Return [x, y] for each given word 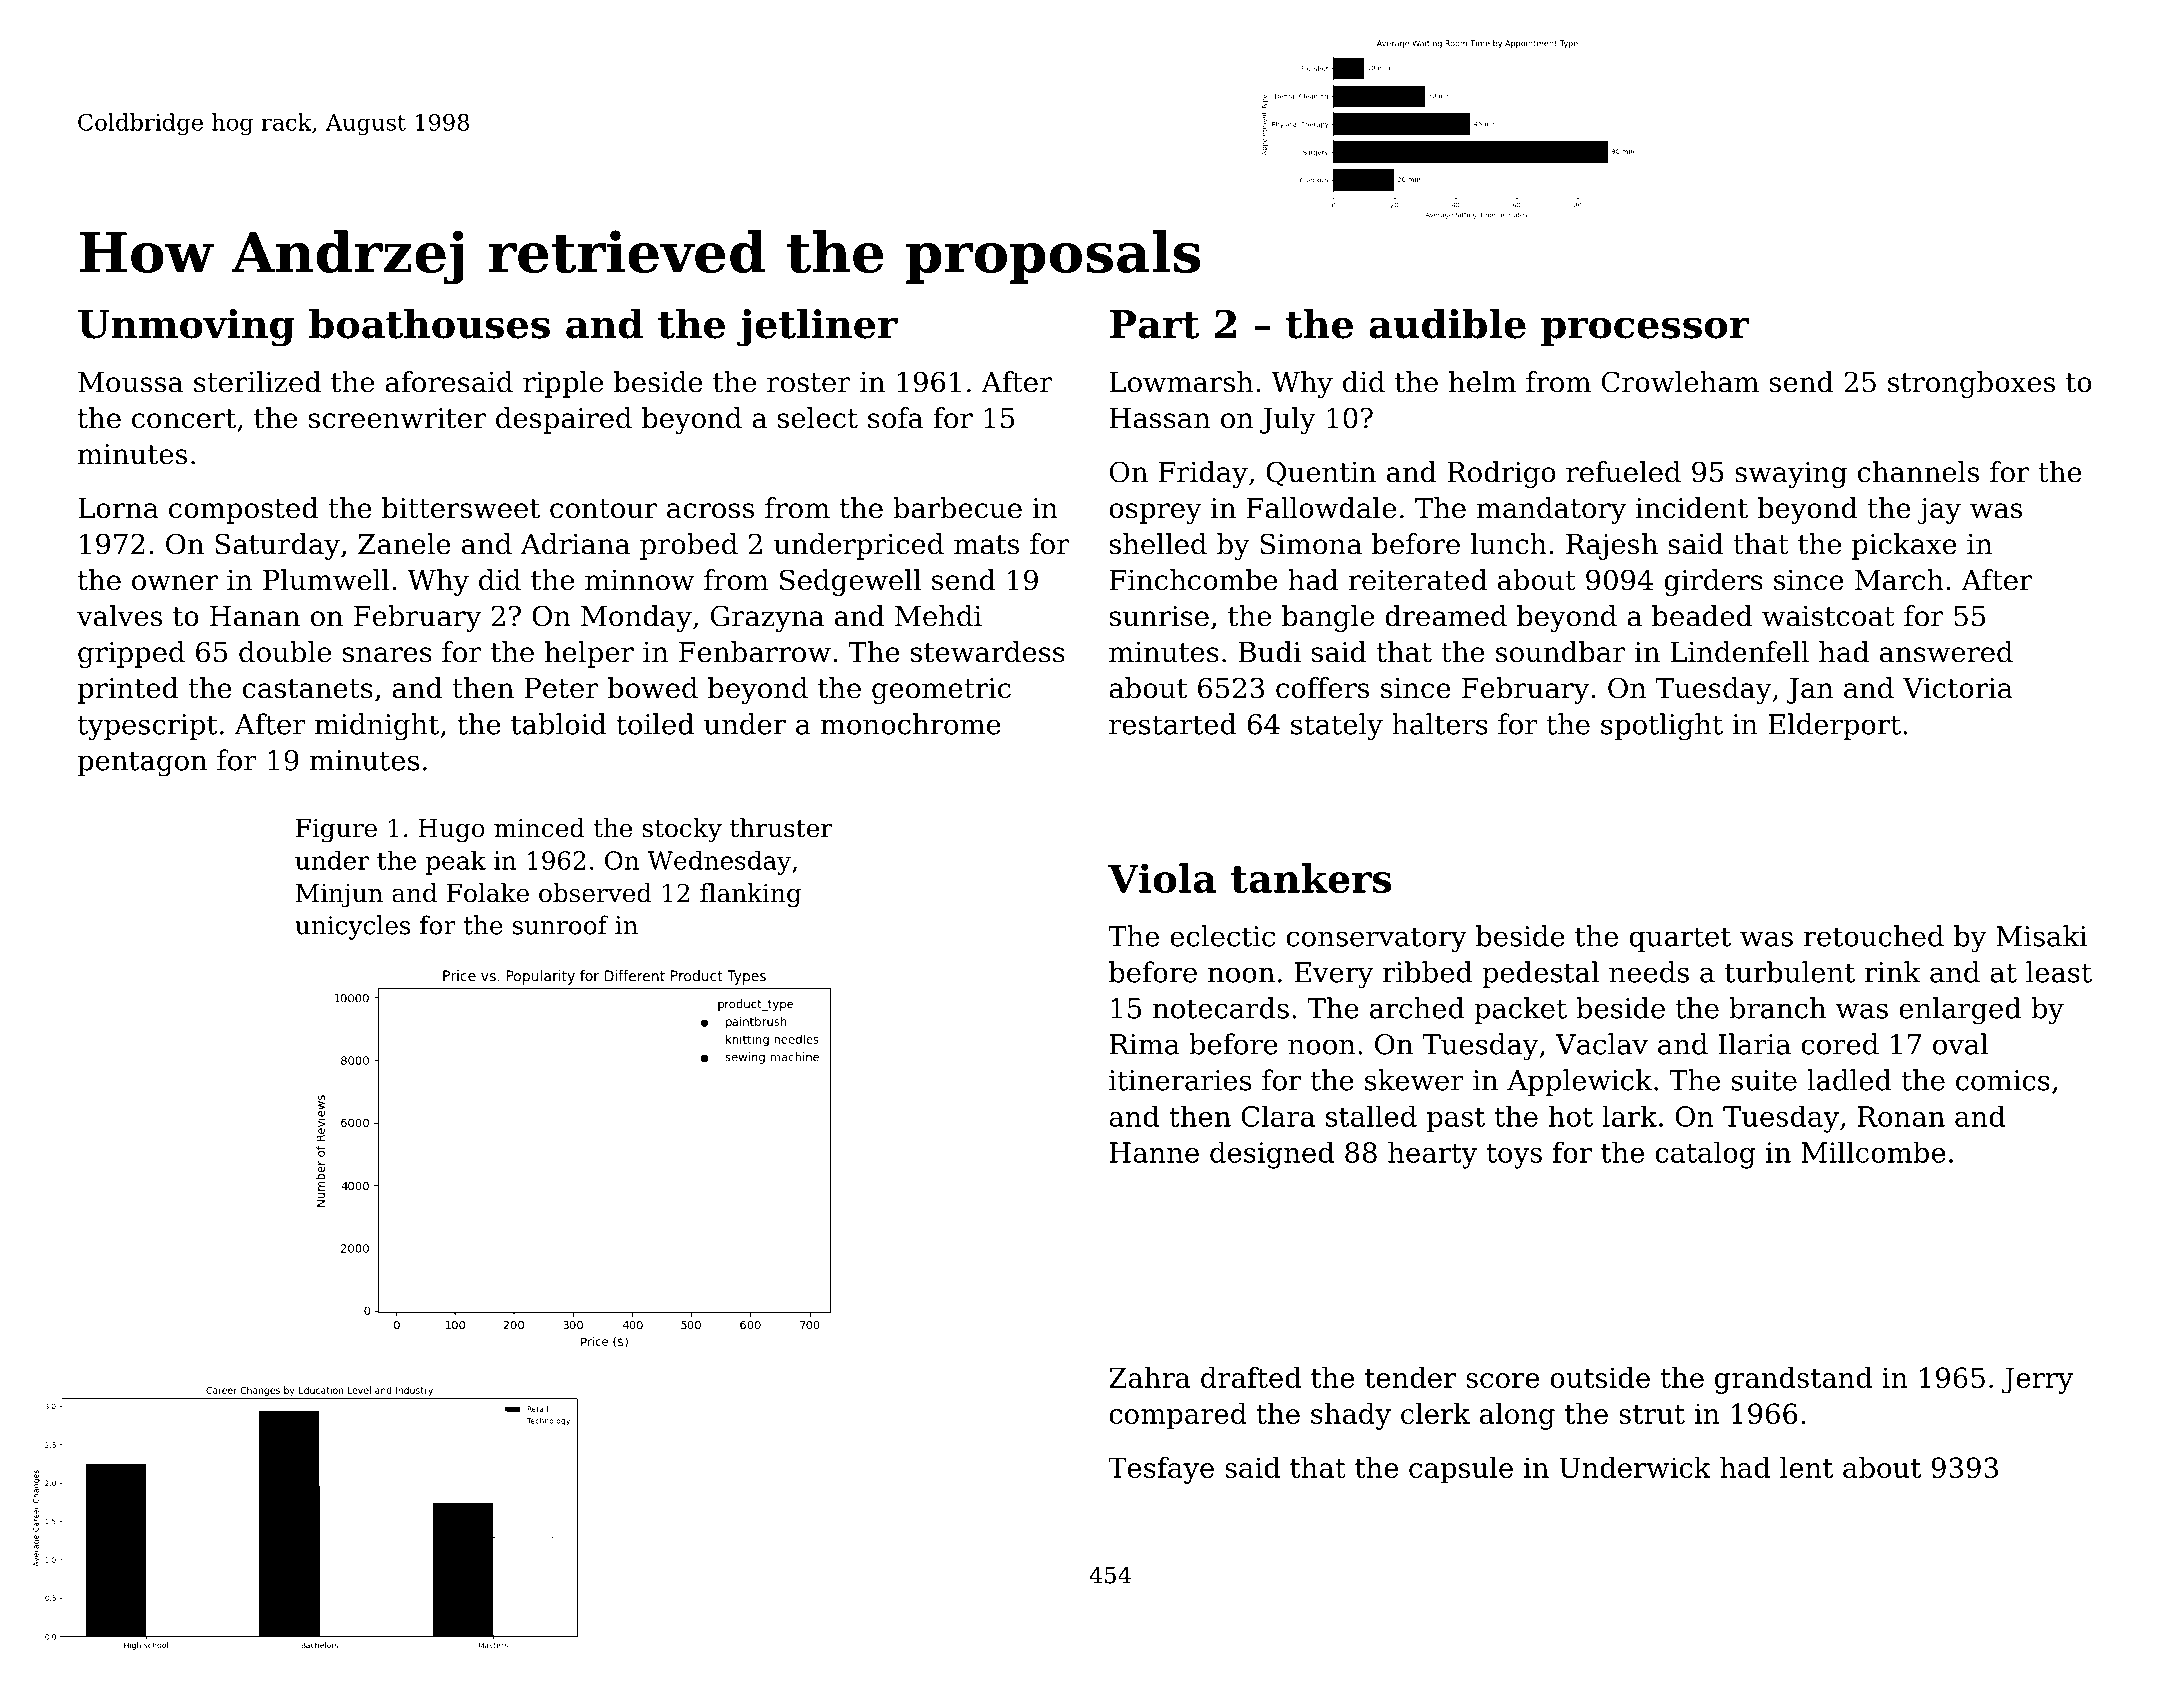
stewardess [988, 652]
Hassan [1160, 418]
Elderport [1834, 726]
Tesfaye [1161, 1470]
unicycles [352, 927]
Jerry [2037, 1380]
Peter [562, 688]
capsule [1461, 1470]
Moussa [130, 382]
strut [1652, 1414]
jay [1939, 511]
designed [1272, 1155]
